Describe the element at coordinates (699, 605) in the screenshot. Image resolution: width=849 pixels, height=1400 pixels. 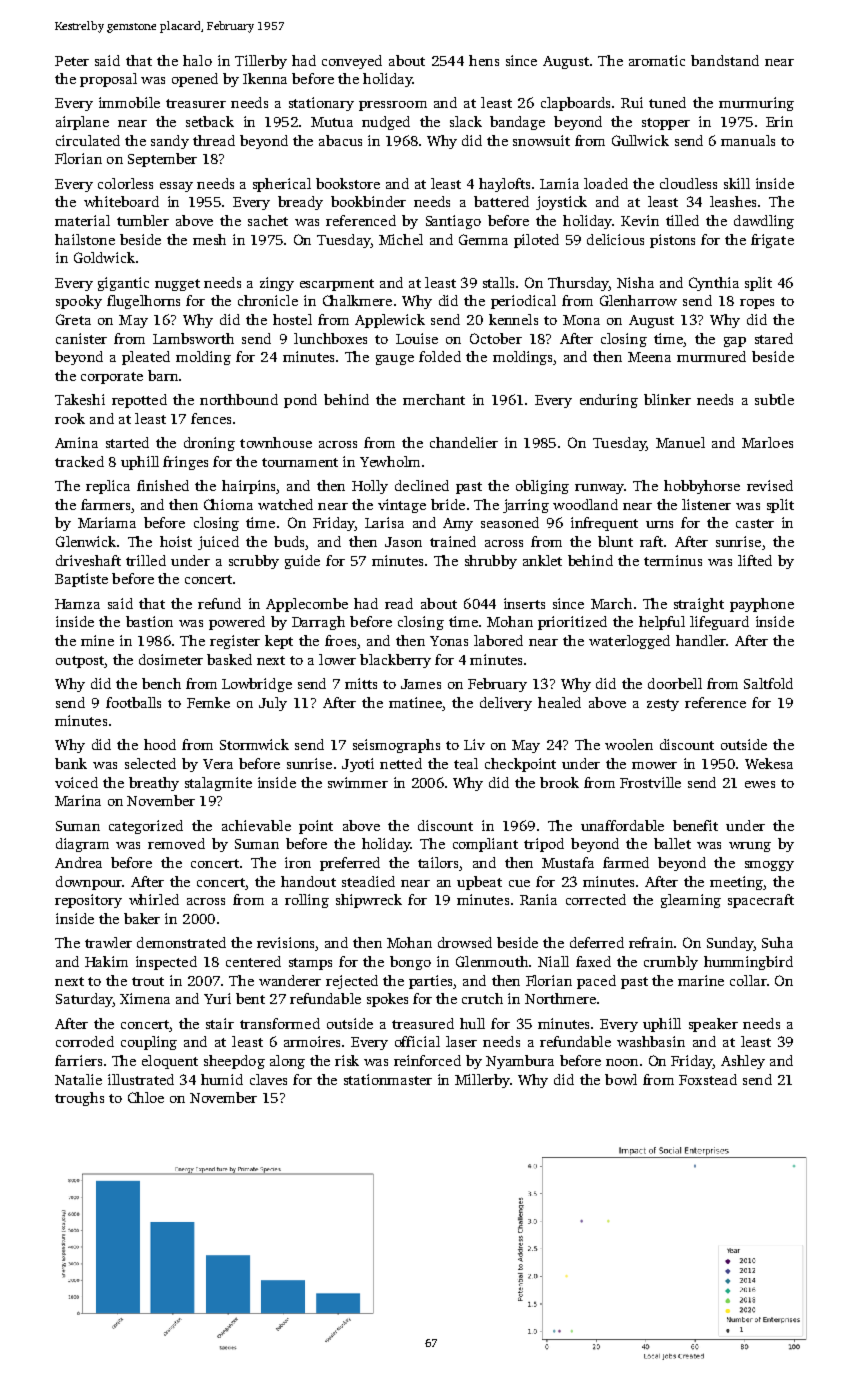
I see `straight` at that location.
